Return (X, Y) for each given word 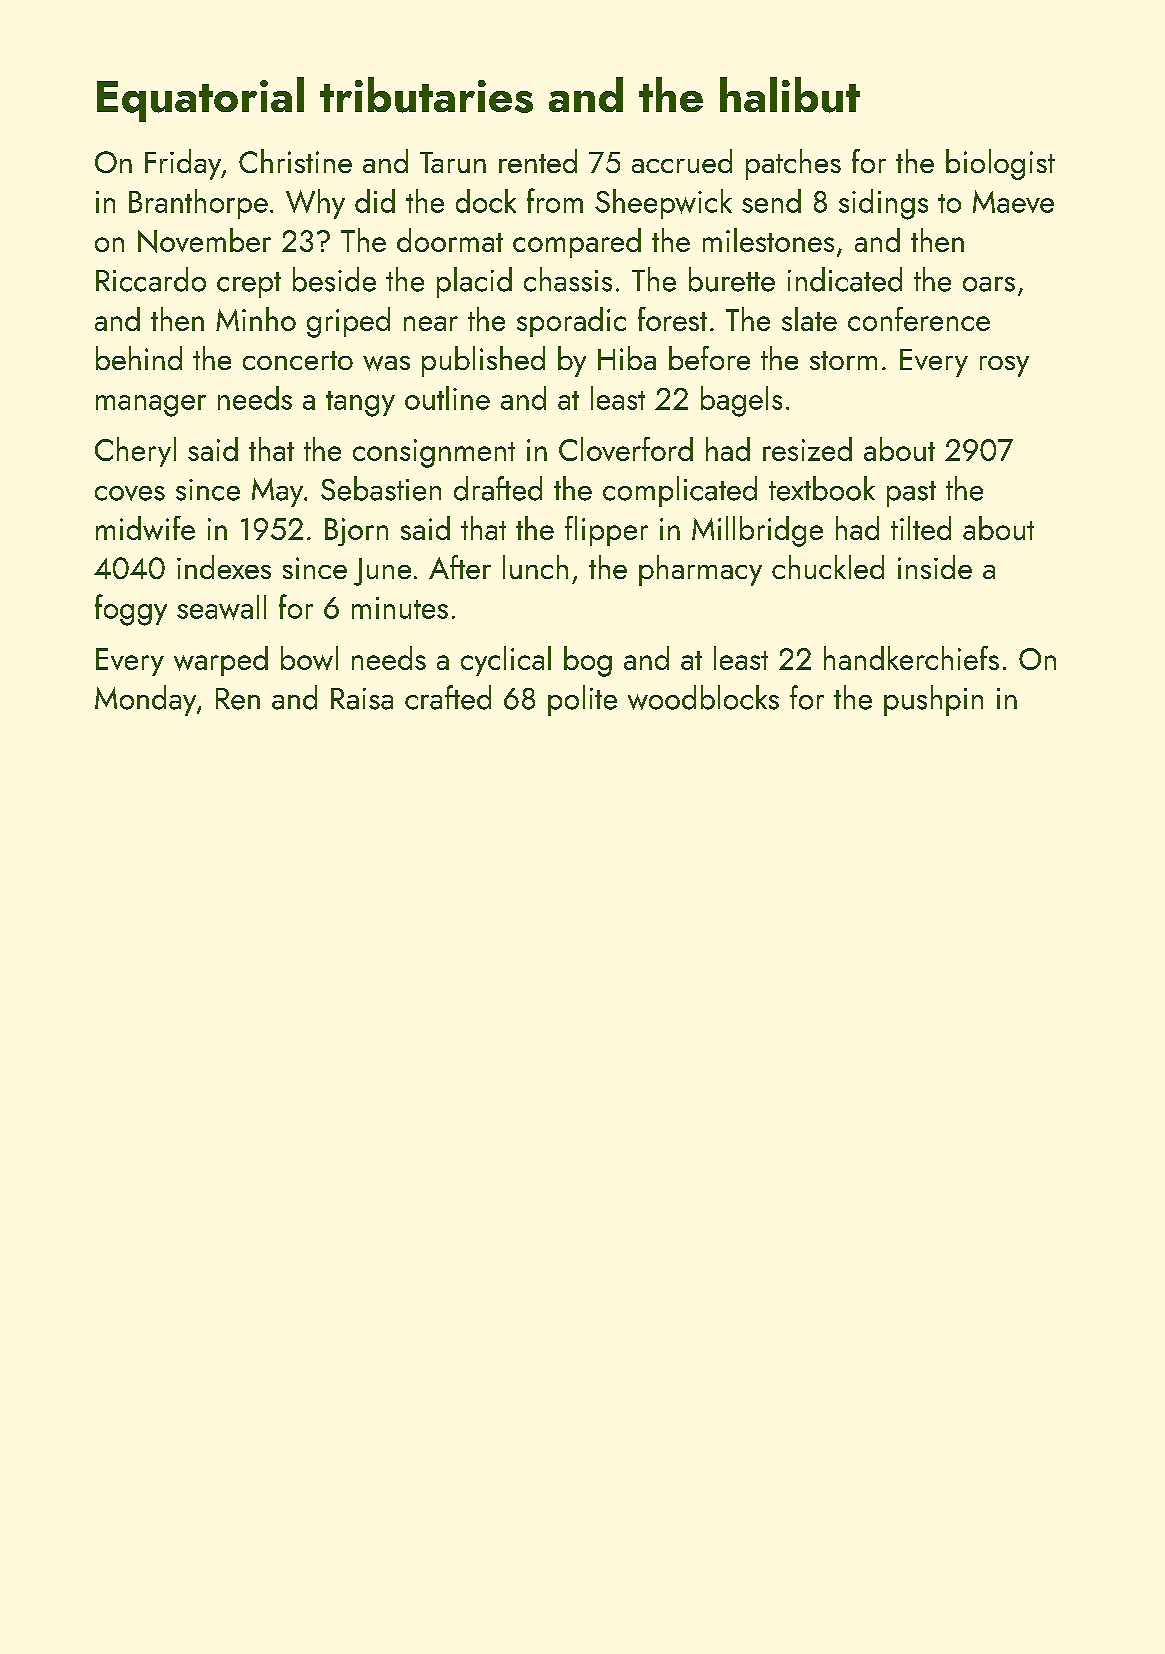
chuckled (828, 567)
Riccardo (151, 279)
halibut (790, 95)
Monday (145, 700)
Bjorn (356, 532)
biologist (1000, 164)
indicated (845, 279)
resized (807, 449)
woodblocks (703, 697)
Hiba (627, 358)
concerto (298, 360)
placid (474, 282)
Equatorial (200, 99)
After (460, 567)
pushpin (933, 700)
